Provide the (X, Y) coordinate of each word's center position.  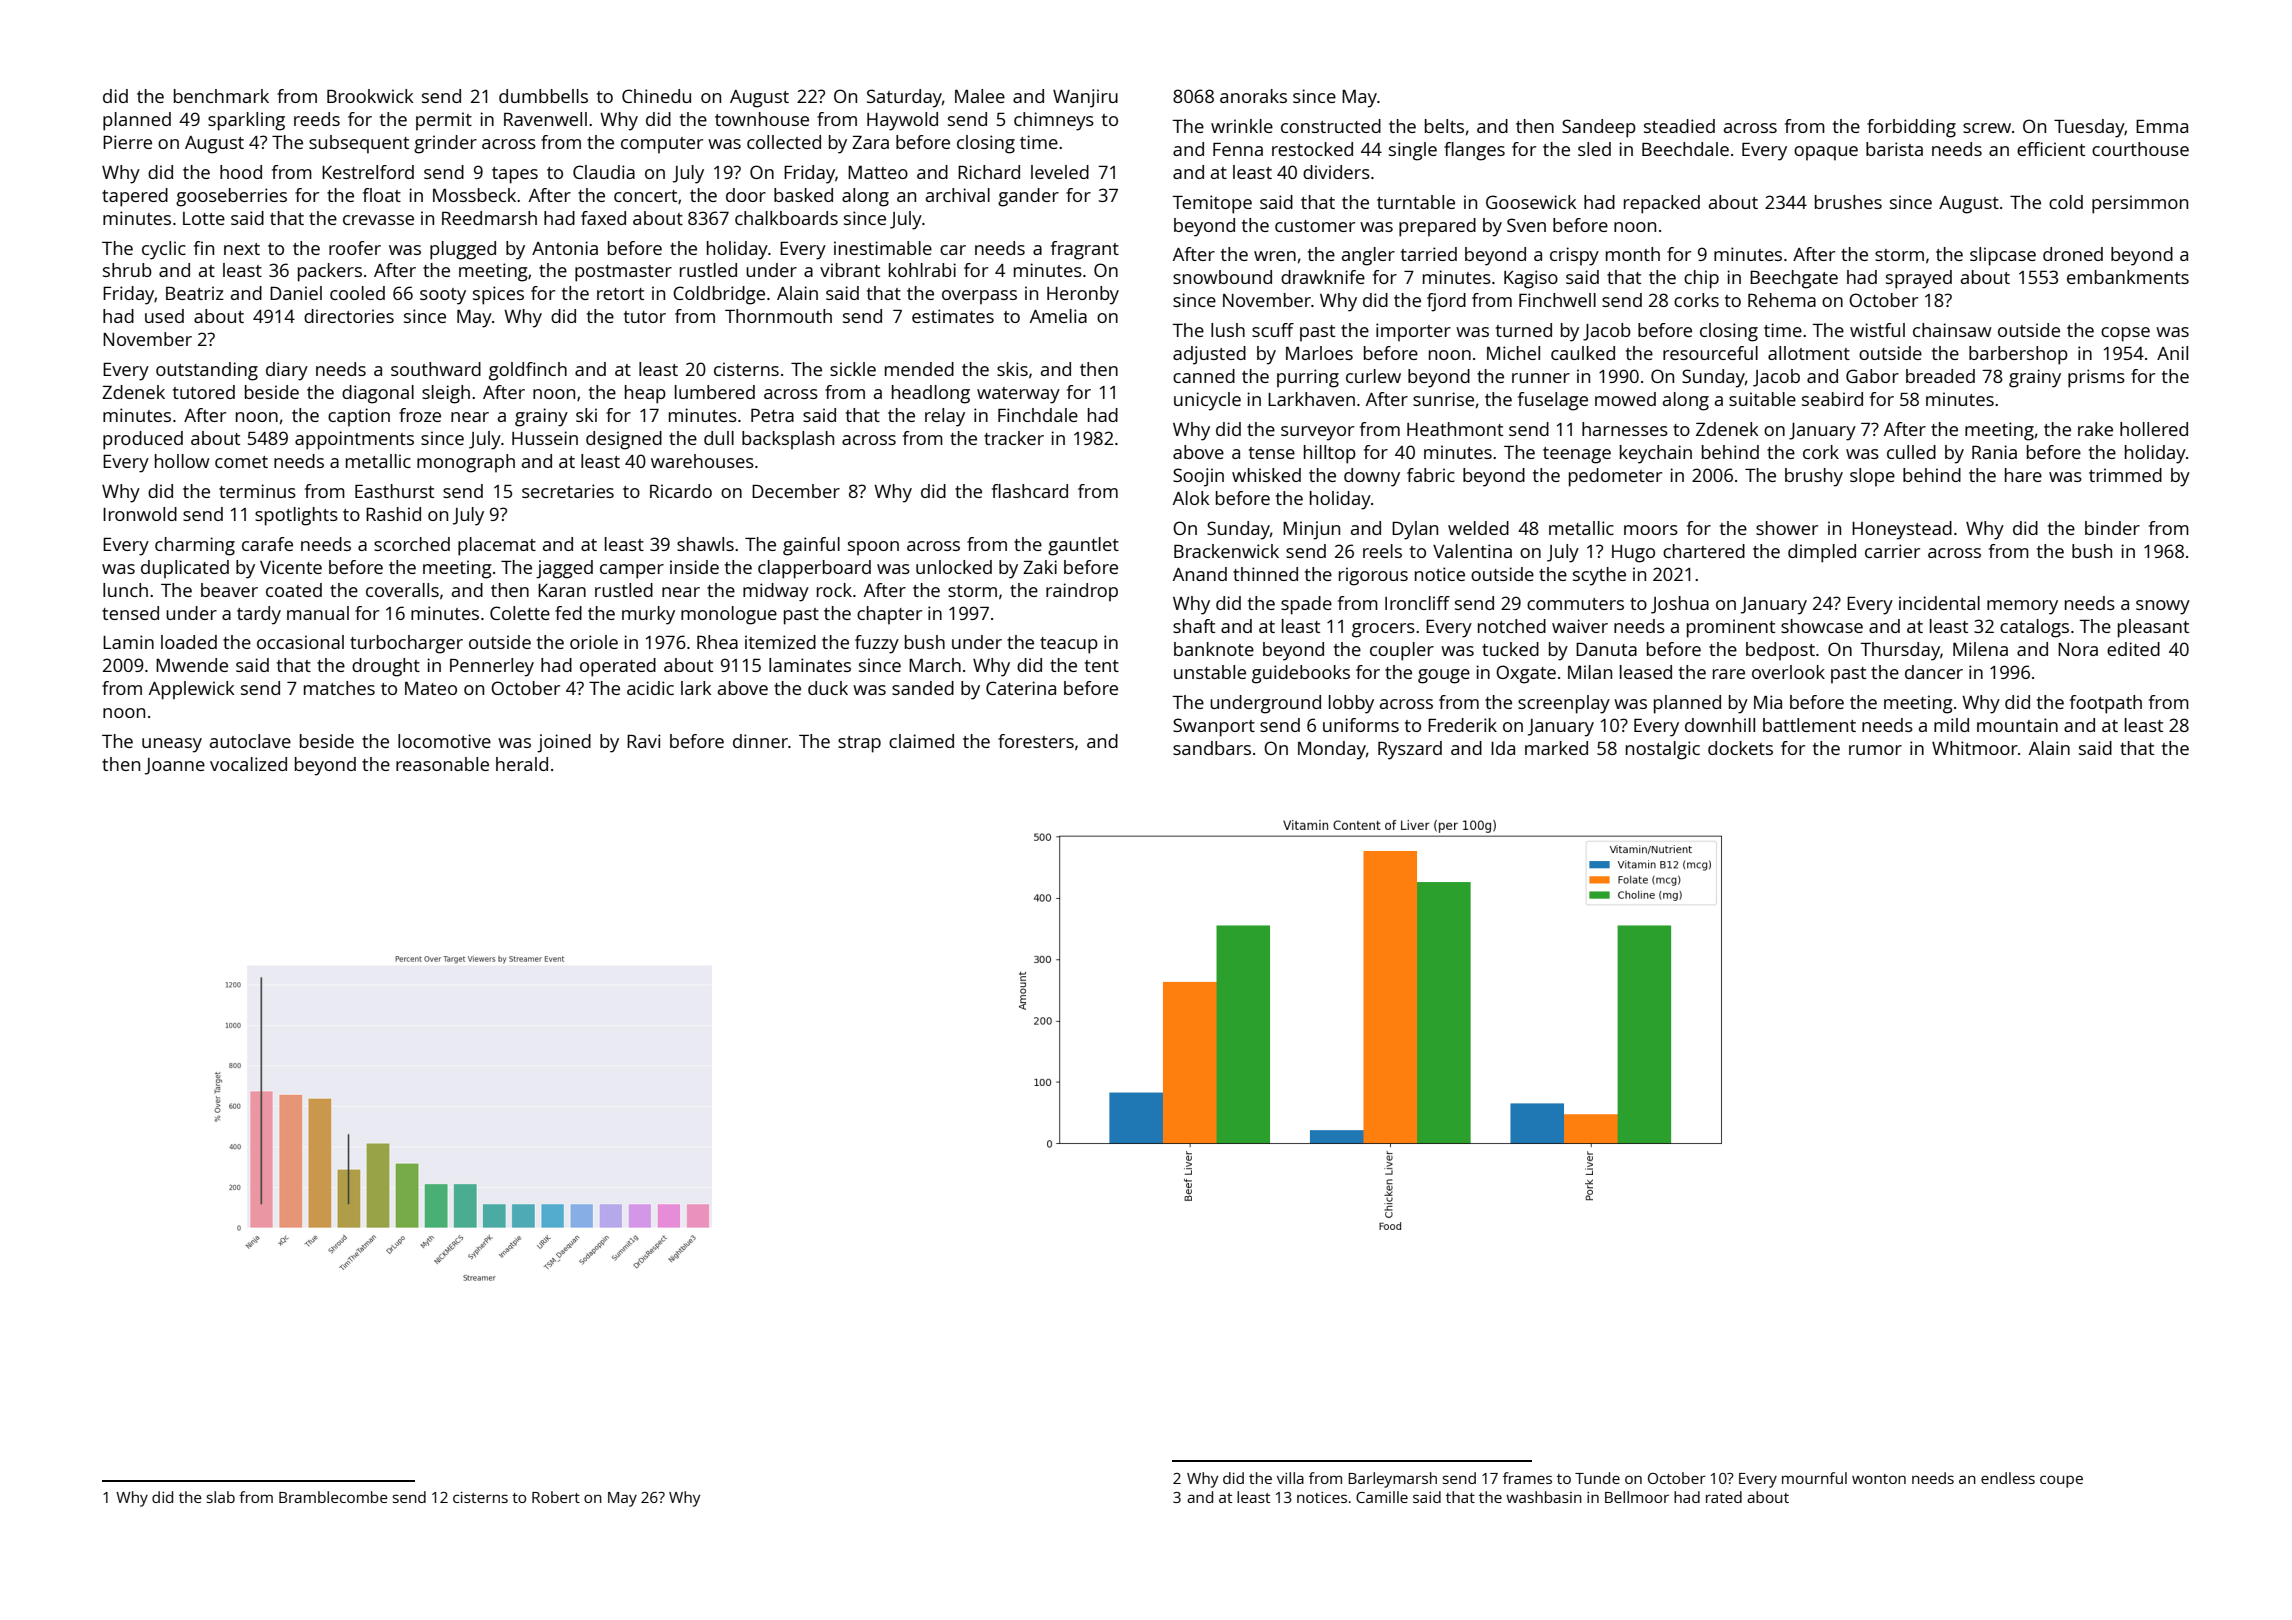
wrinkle (1242, 126)
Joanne (175, 766)
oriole (594, 642)
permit (444, 121)
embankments (2128, 277)
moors (1651, 530)
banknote (1214, 649)
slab (220, 1497)
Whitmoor (1975, 748)
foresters (1036, 741)
